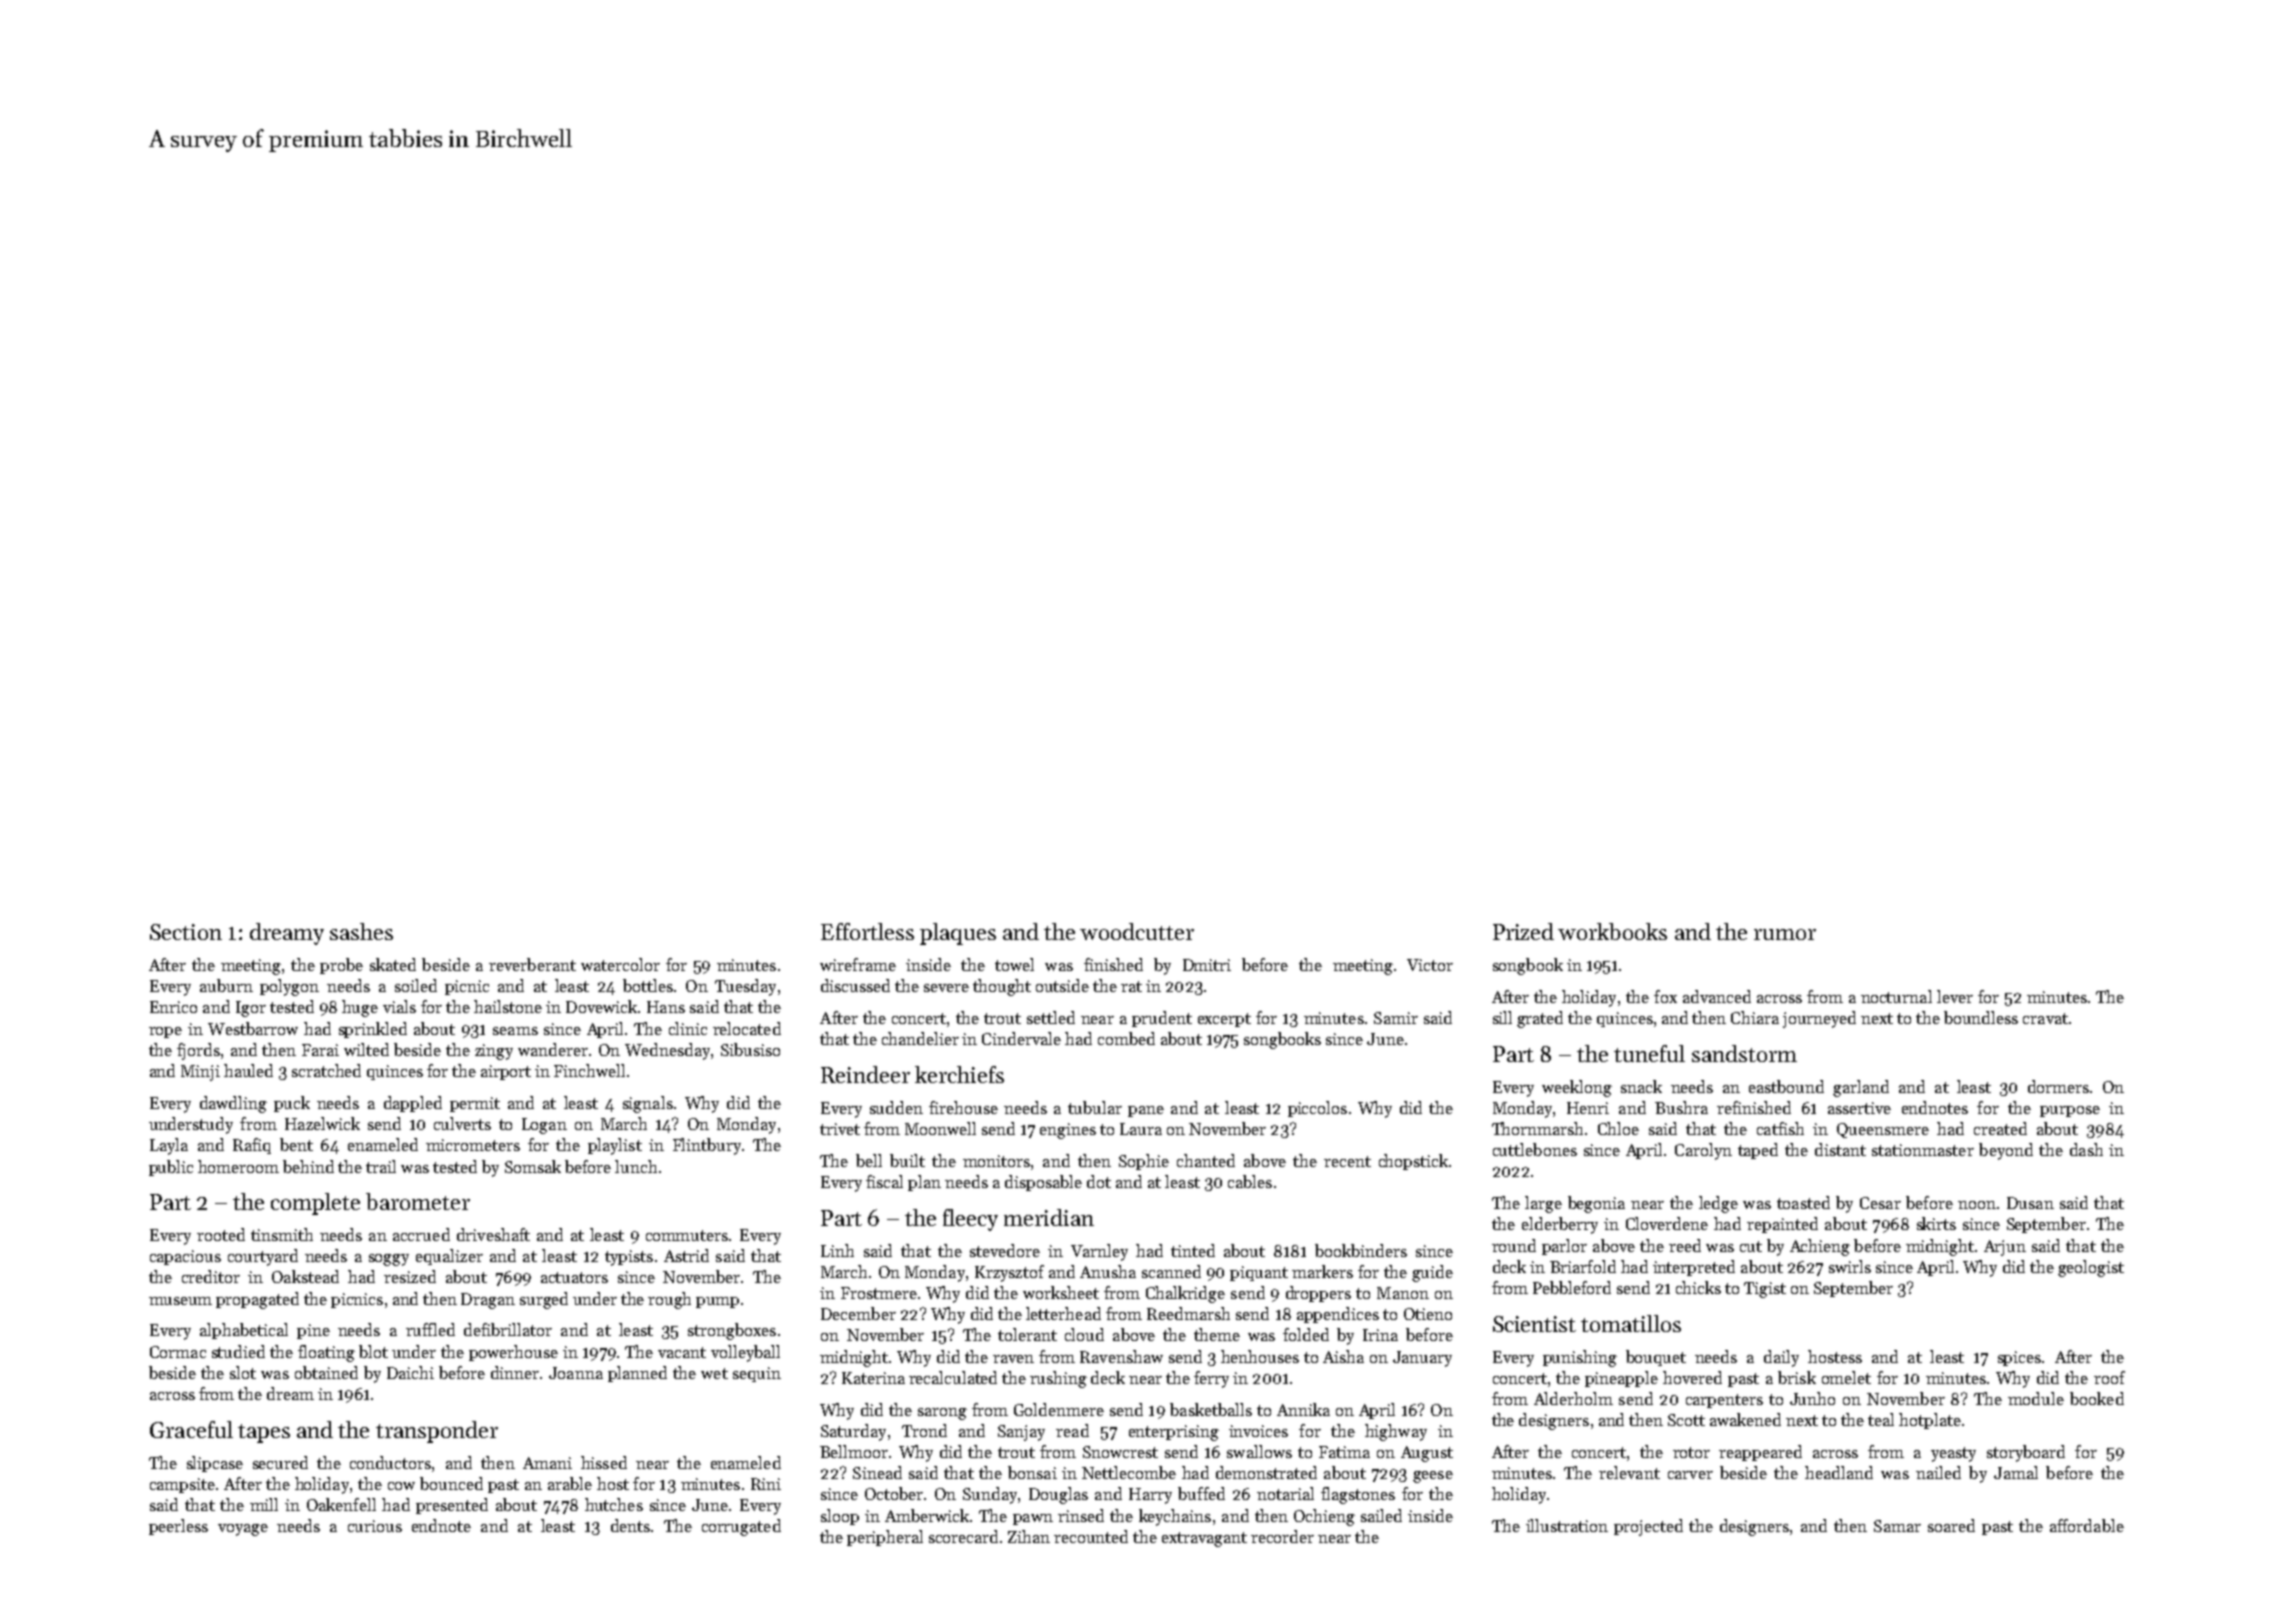  I want to click on voyage, so click(243, 1530).
